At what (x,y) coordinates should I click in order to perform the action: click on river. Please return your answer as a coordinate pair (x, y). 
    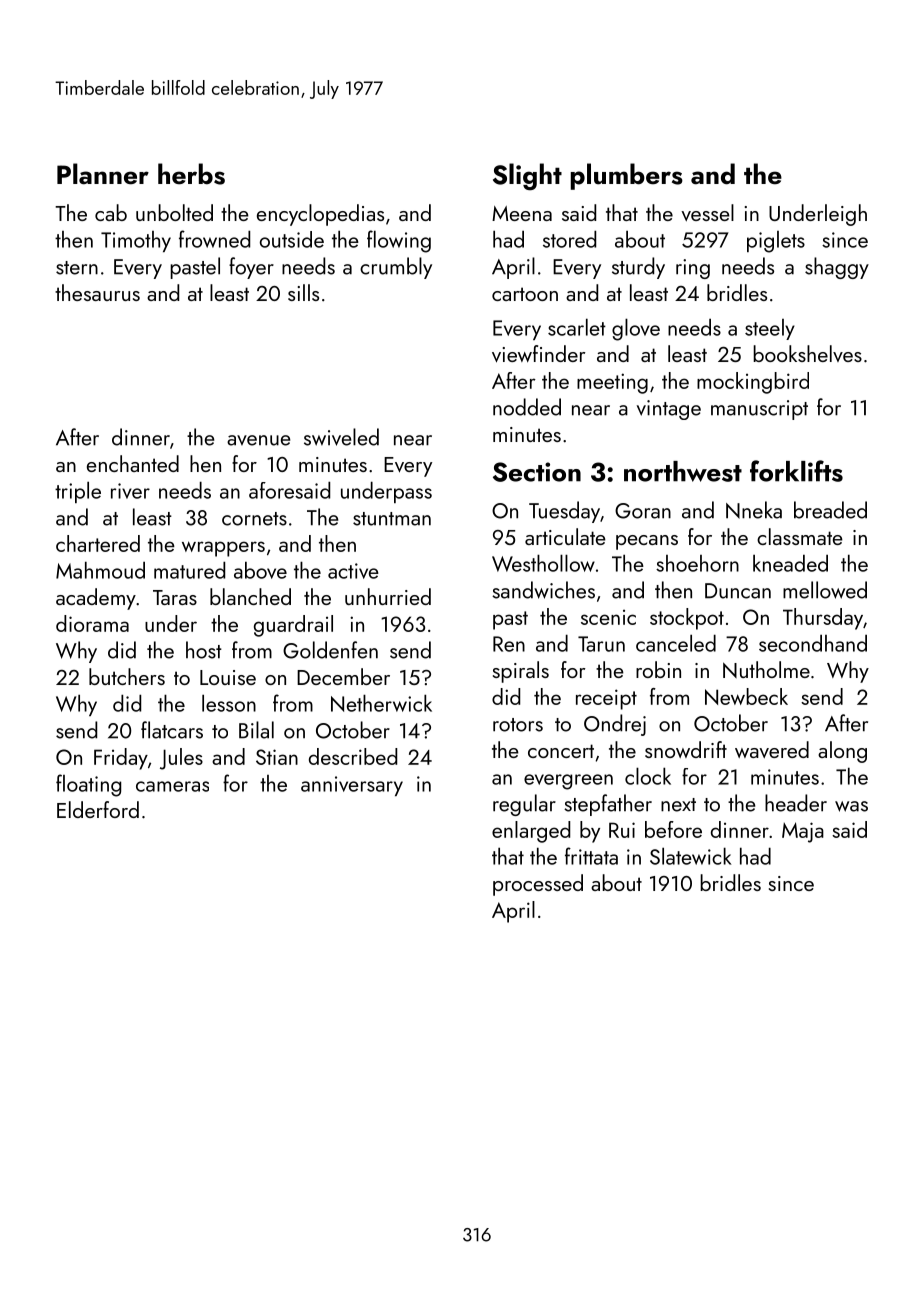
    Looking at the image, I should click on (130, 491).
